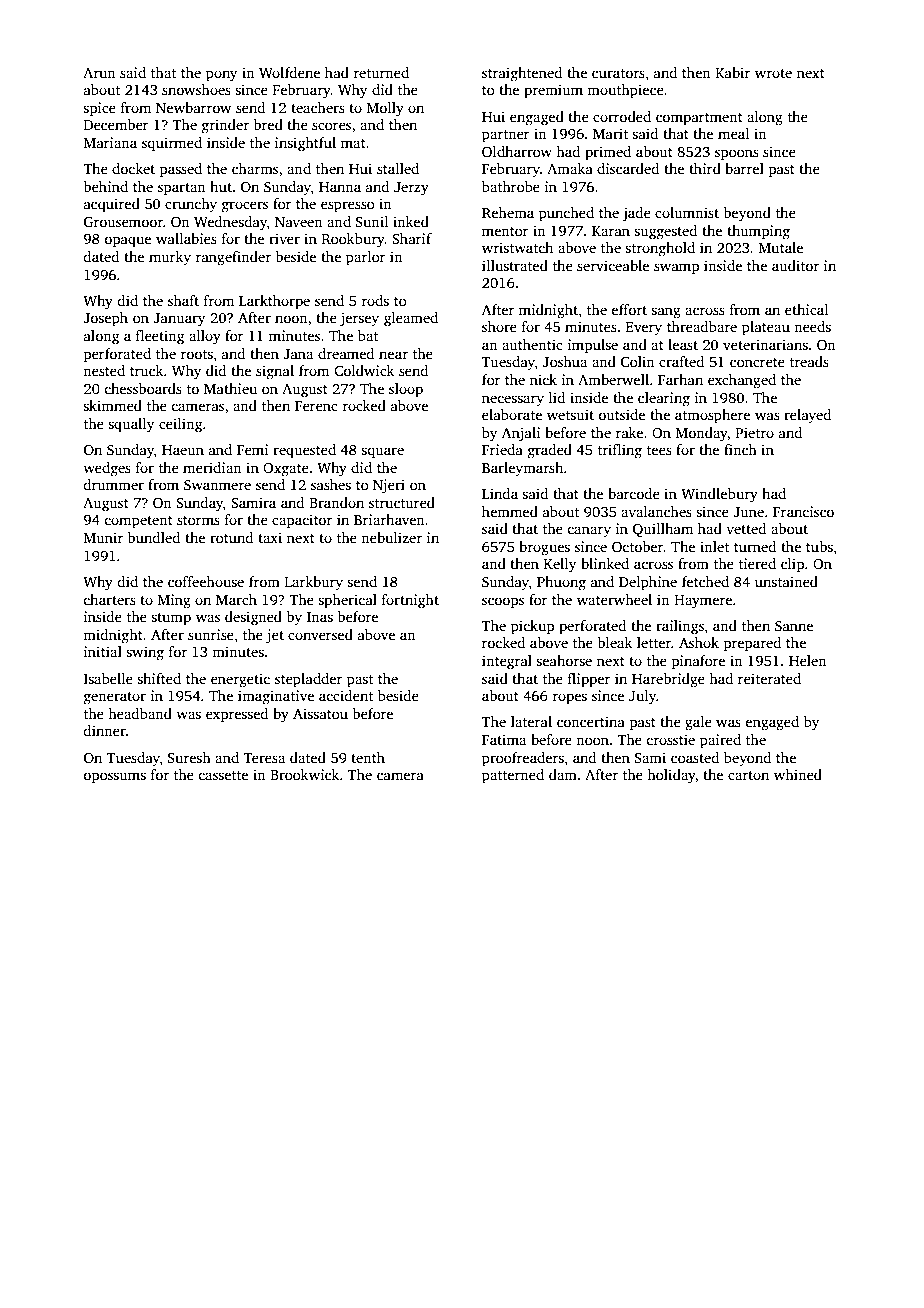 The image size is (924, 1308). I want to click on Grousemoor, so click(123, 221).
